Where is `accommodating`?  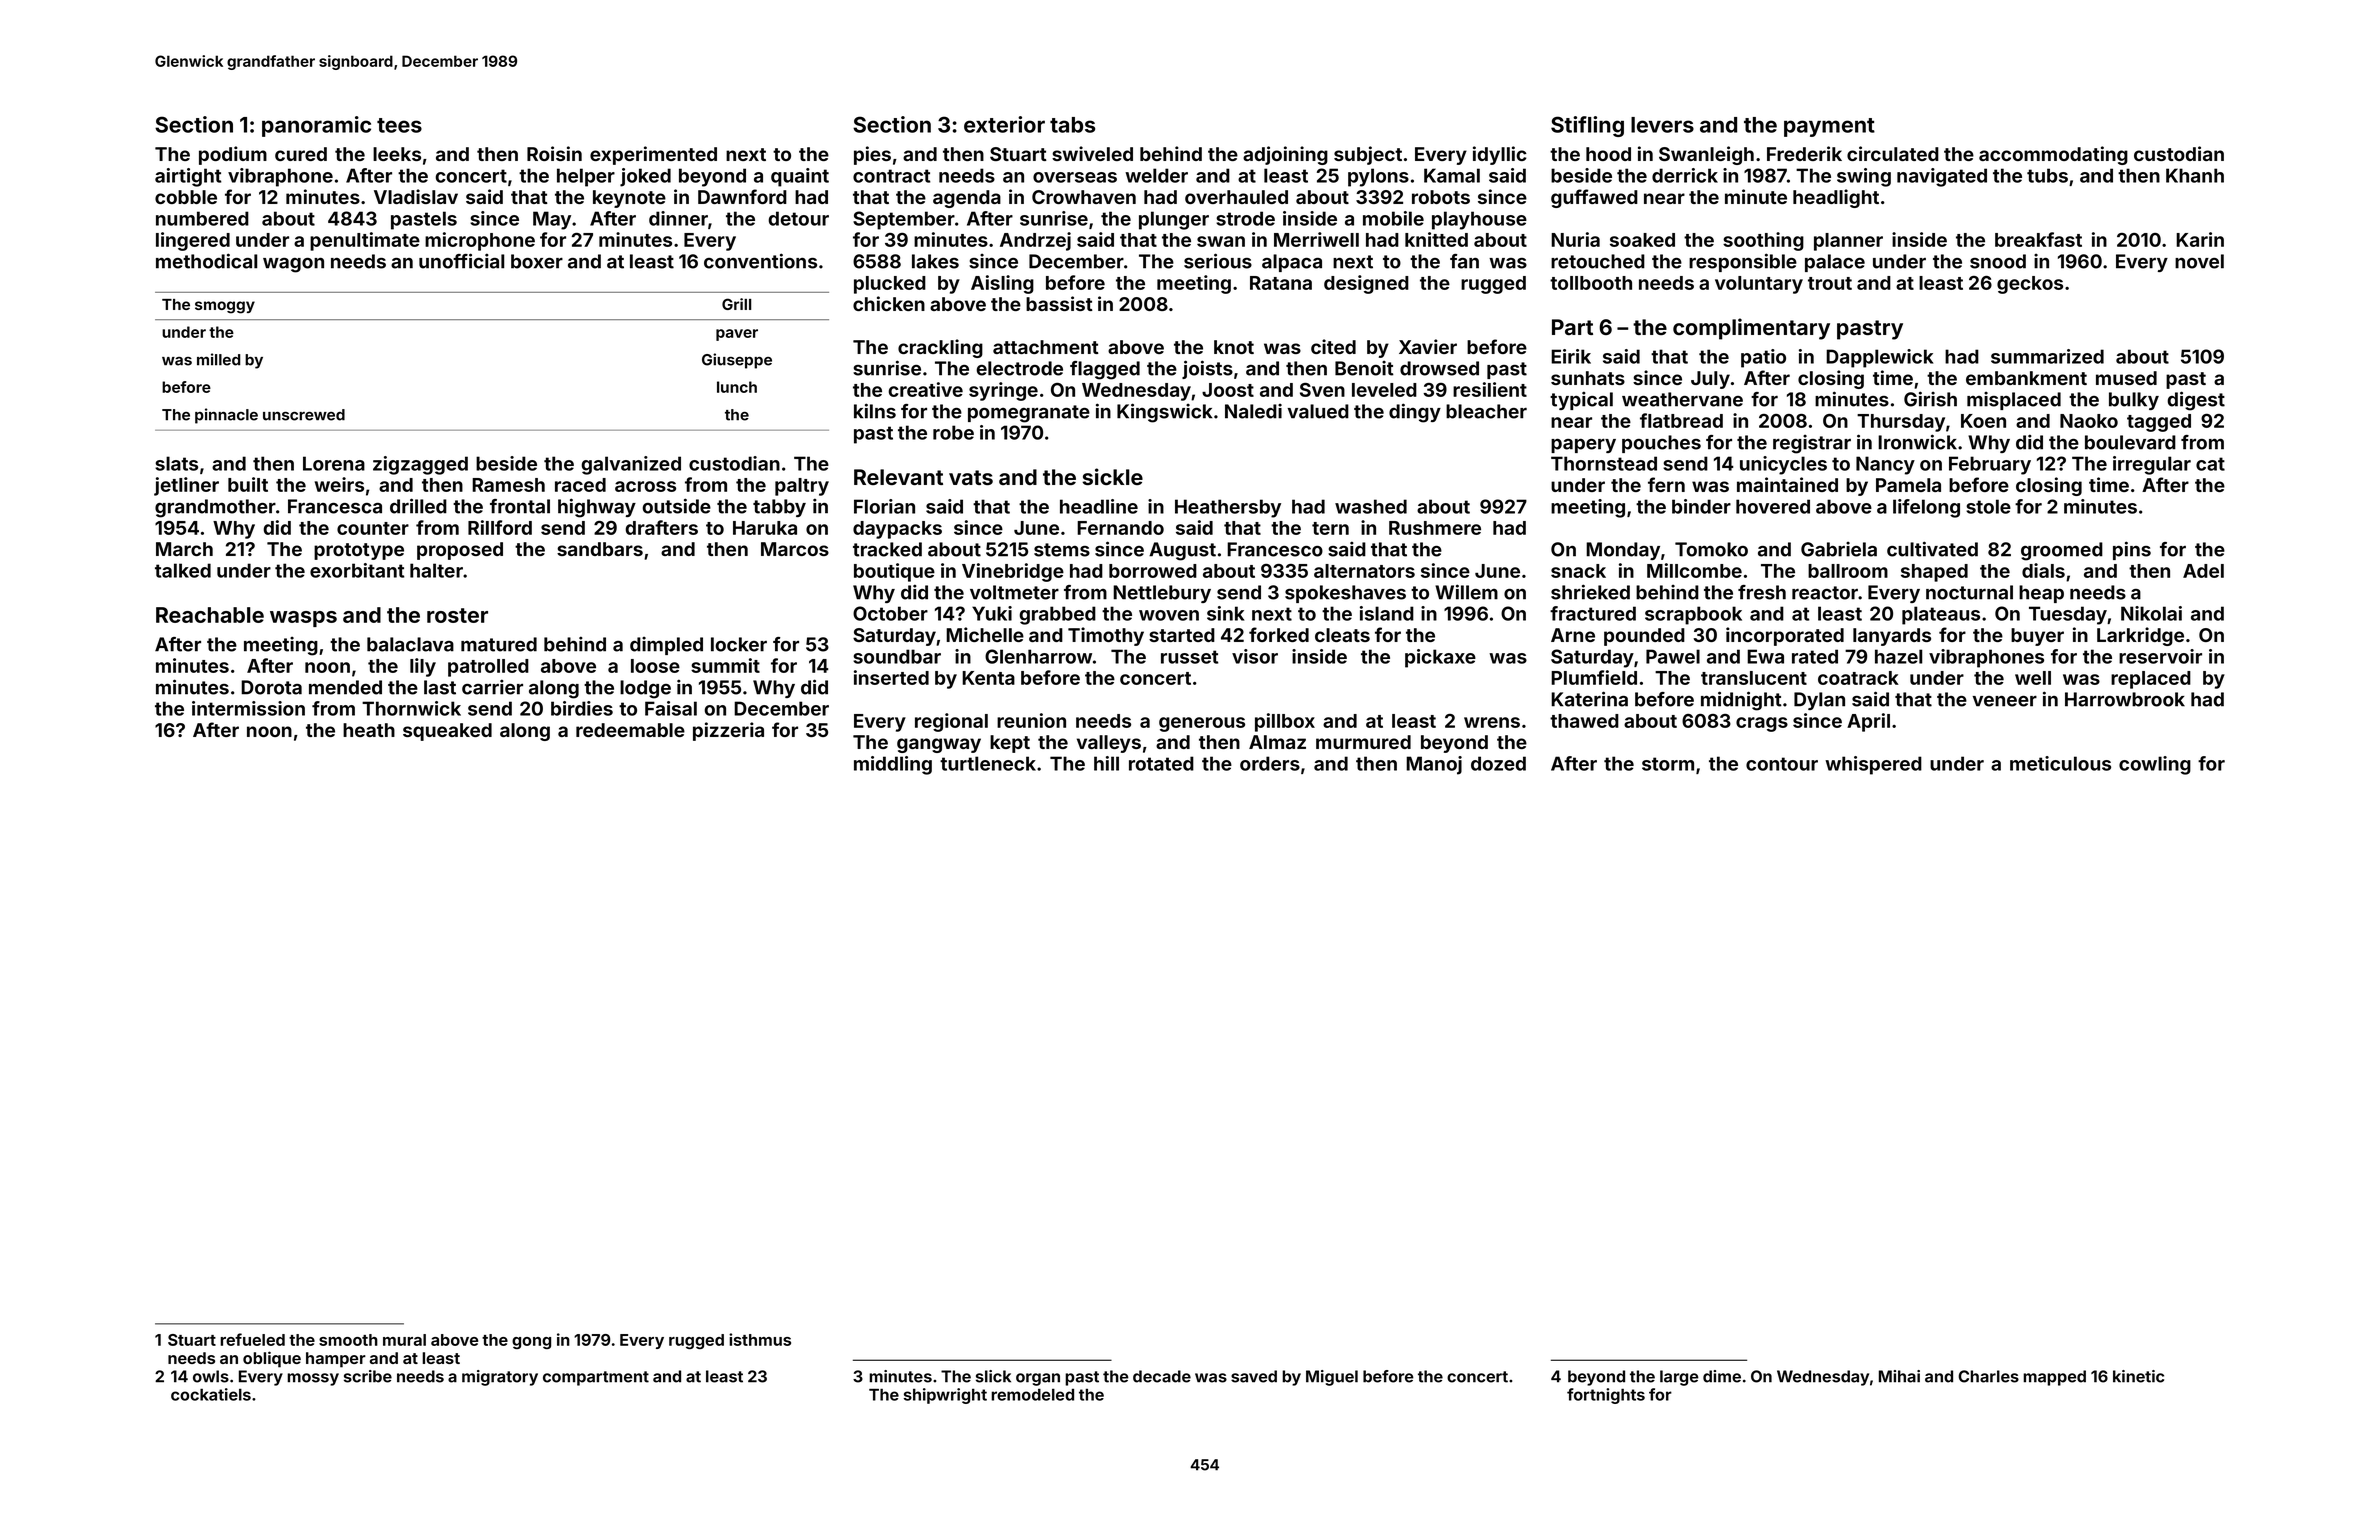 accommodating is located at coordinates (2053, 155).
